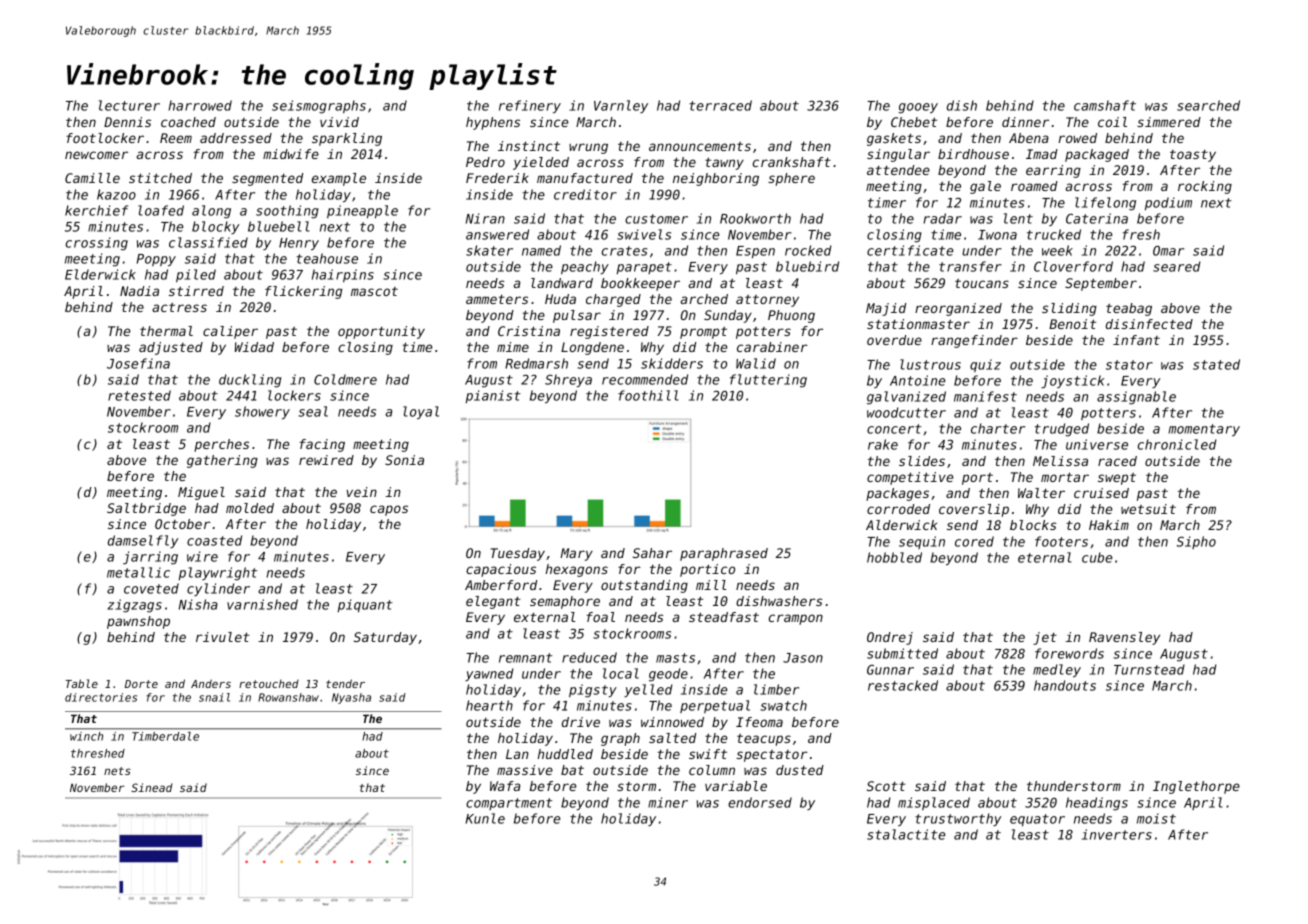 This screenshot has width=1308, height=924. Describe the element at coordinates (230, 332) in the screenshot. I see `caliper` at that location.
